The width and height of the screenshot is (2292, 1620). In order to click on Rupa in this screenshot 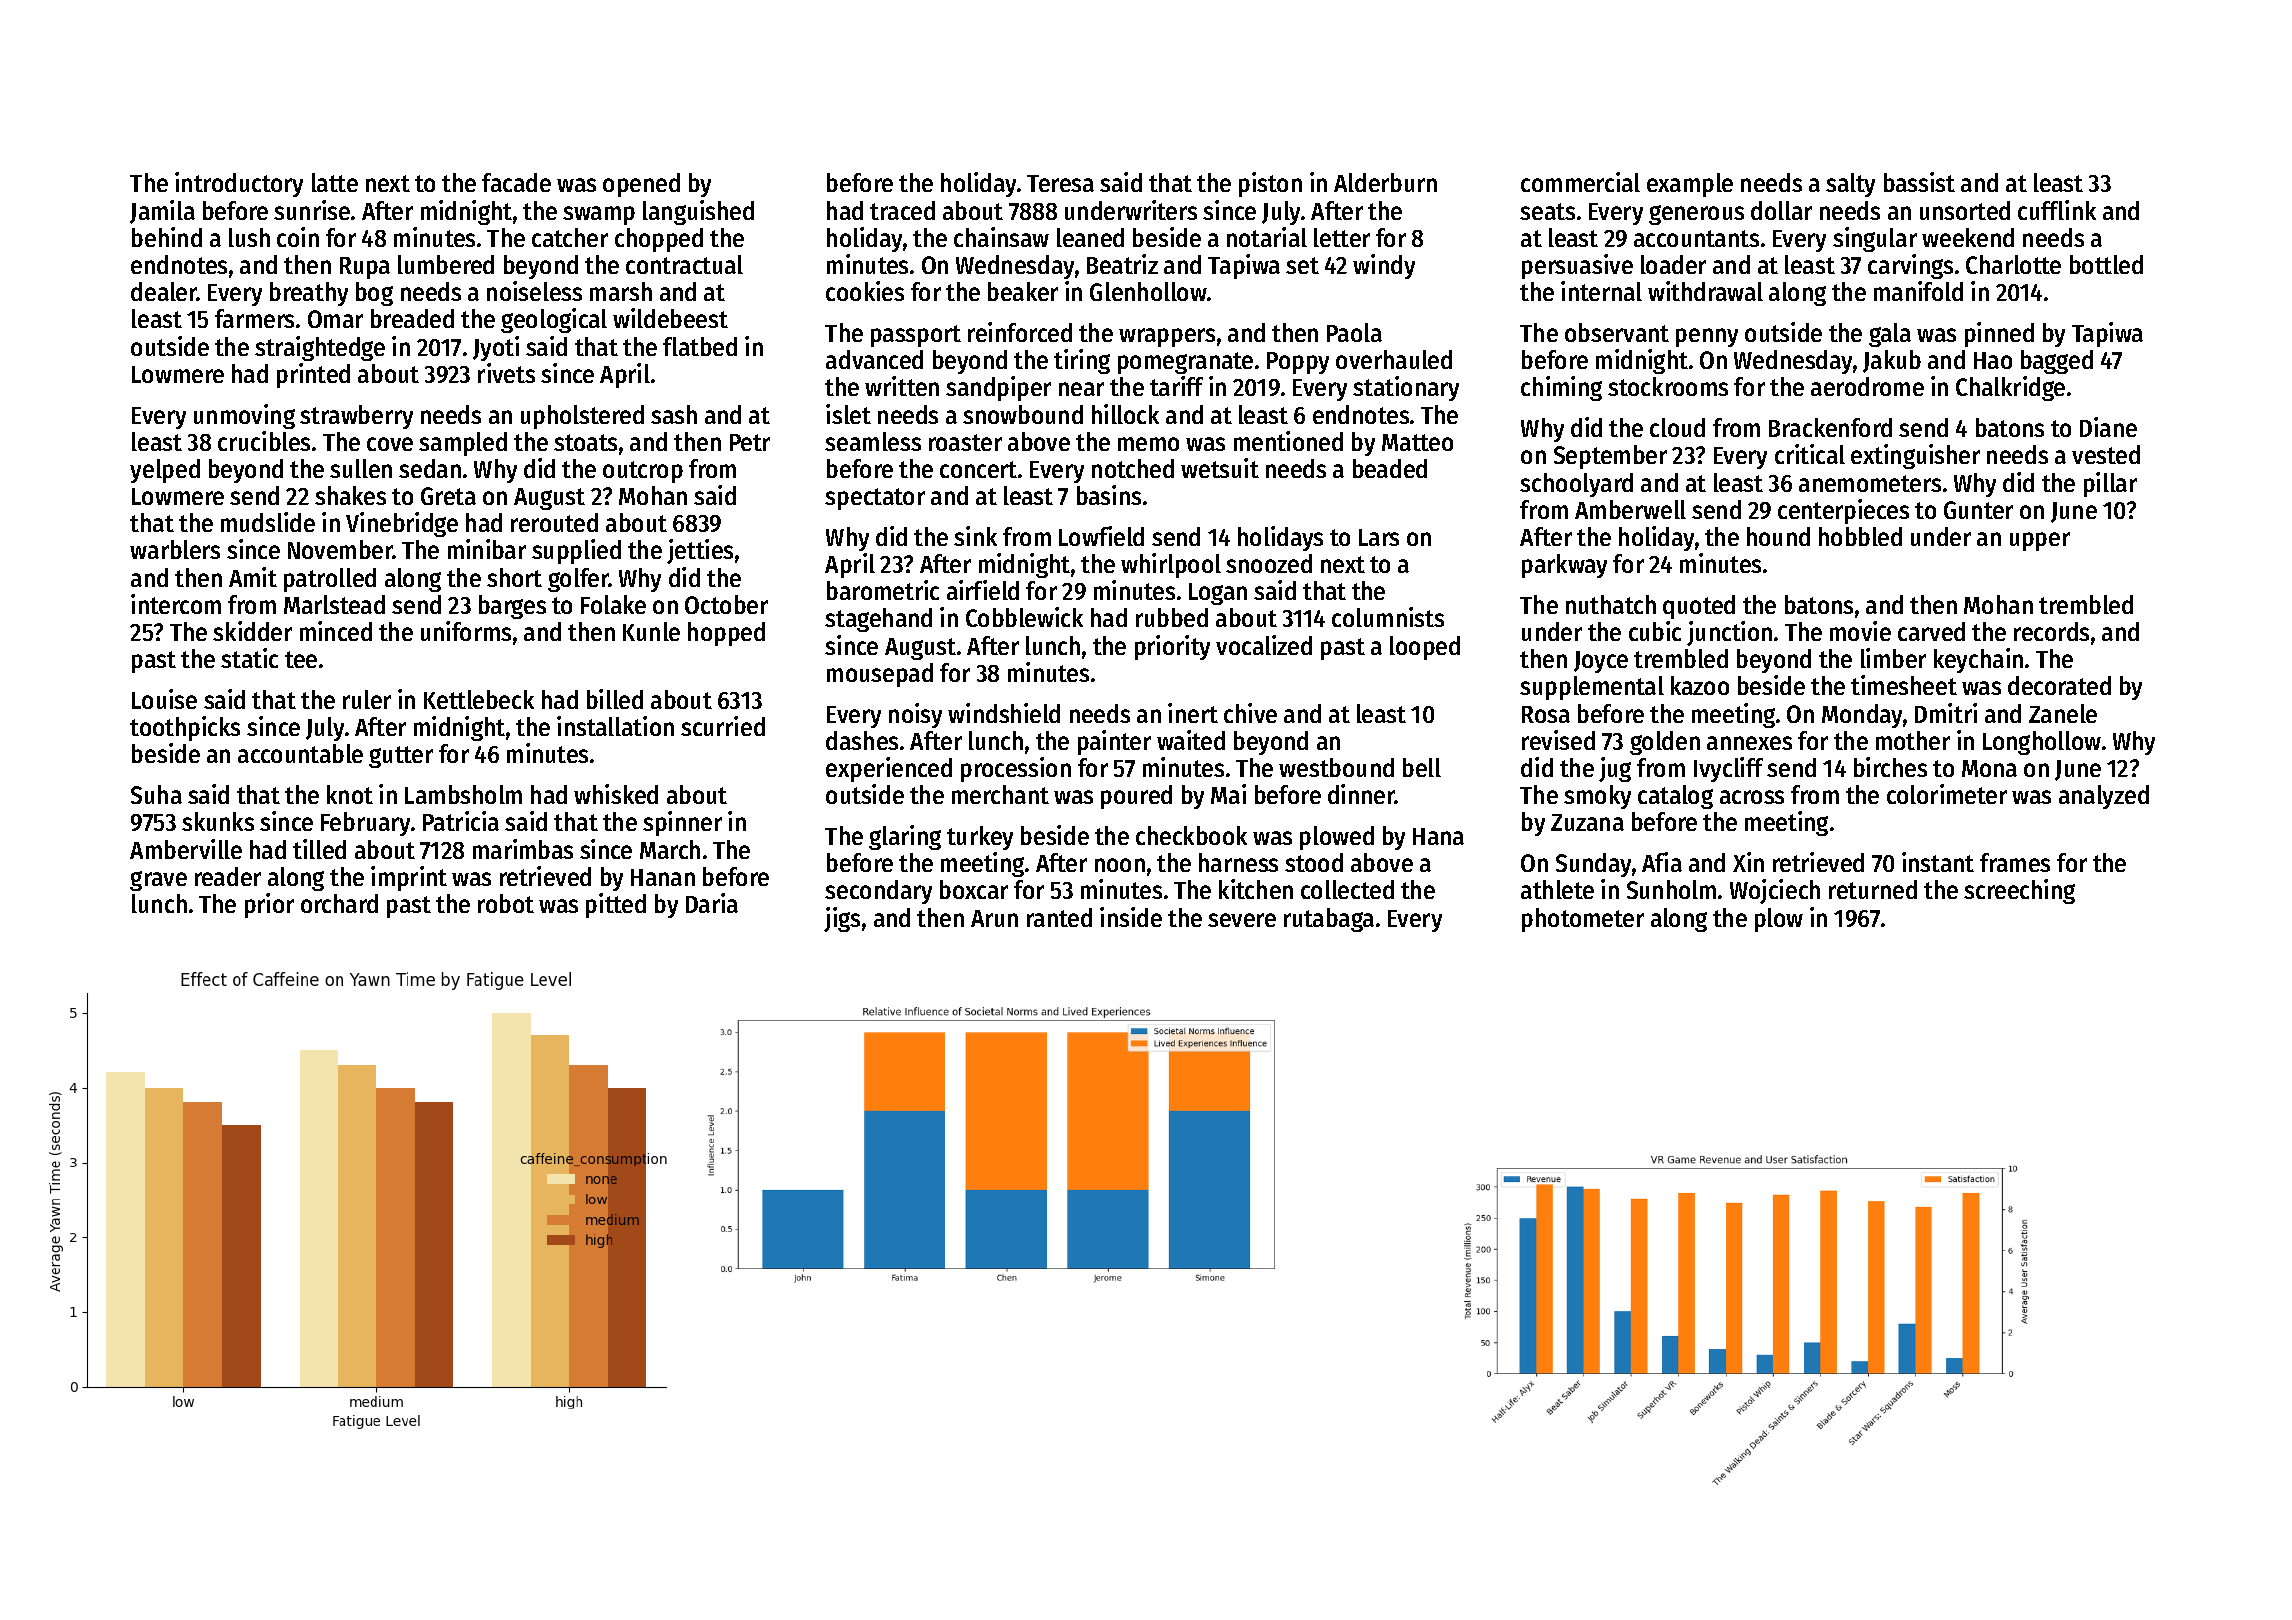, I will do `click(365, 268)`.
